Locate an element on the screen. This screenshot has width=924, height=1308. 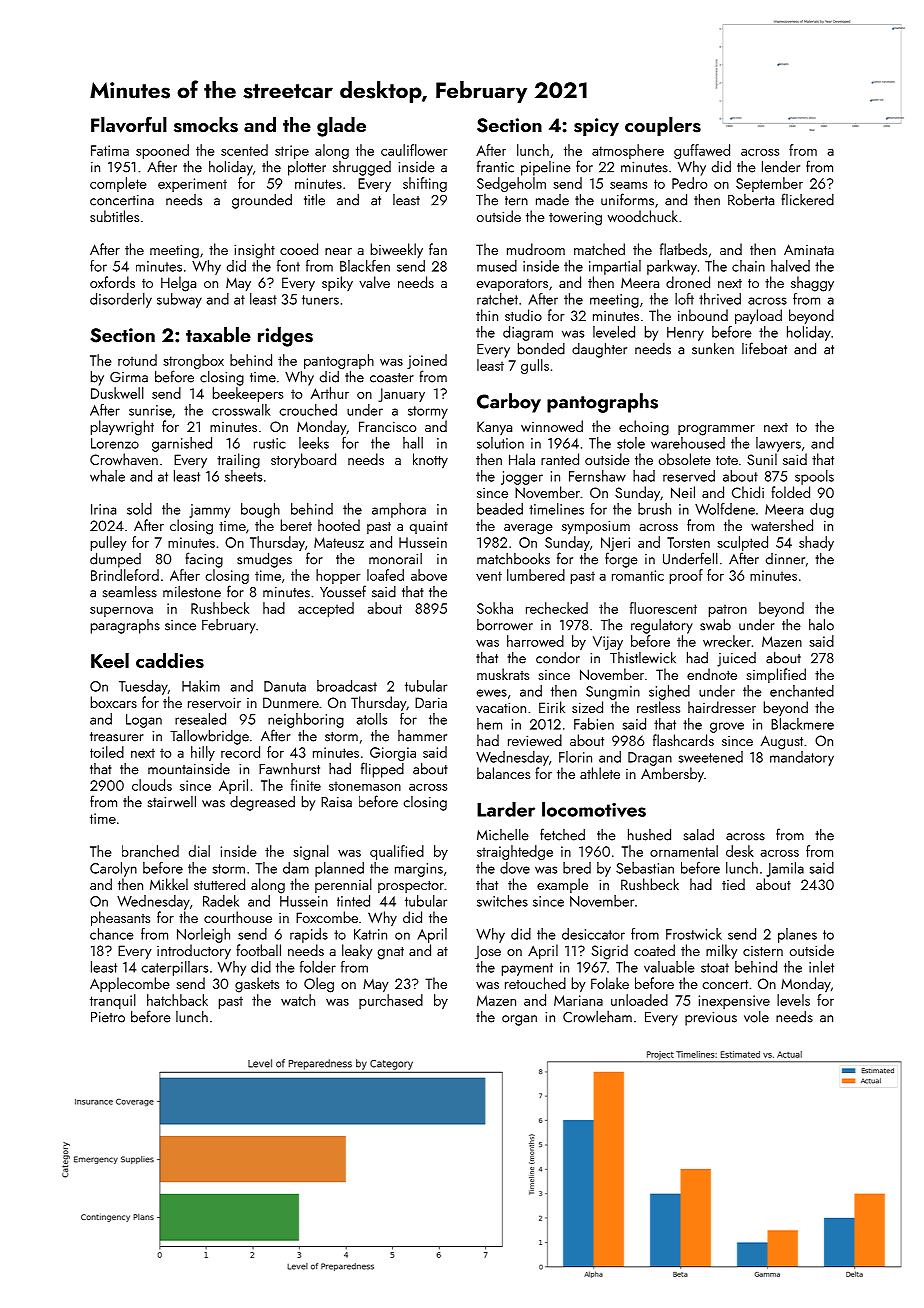
chance is located at coordinates (112, 934).
